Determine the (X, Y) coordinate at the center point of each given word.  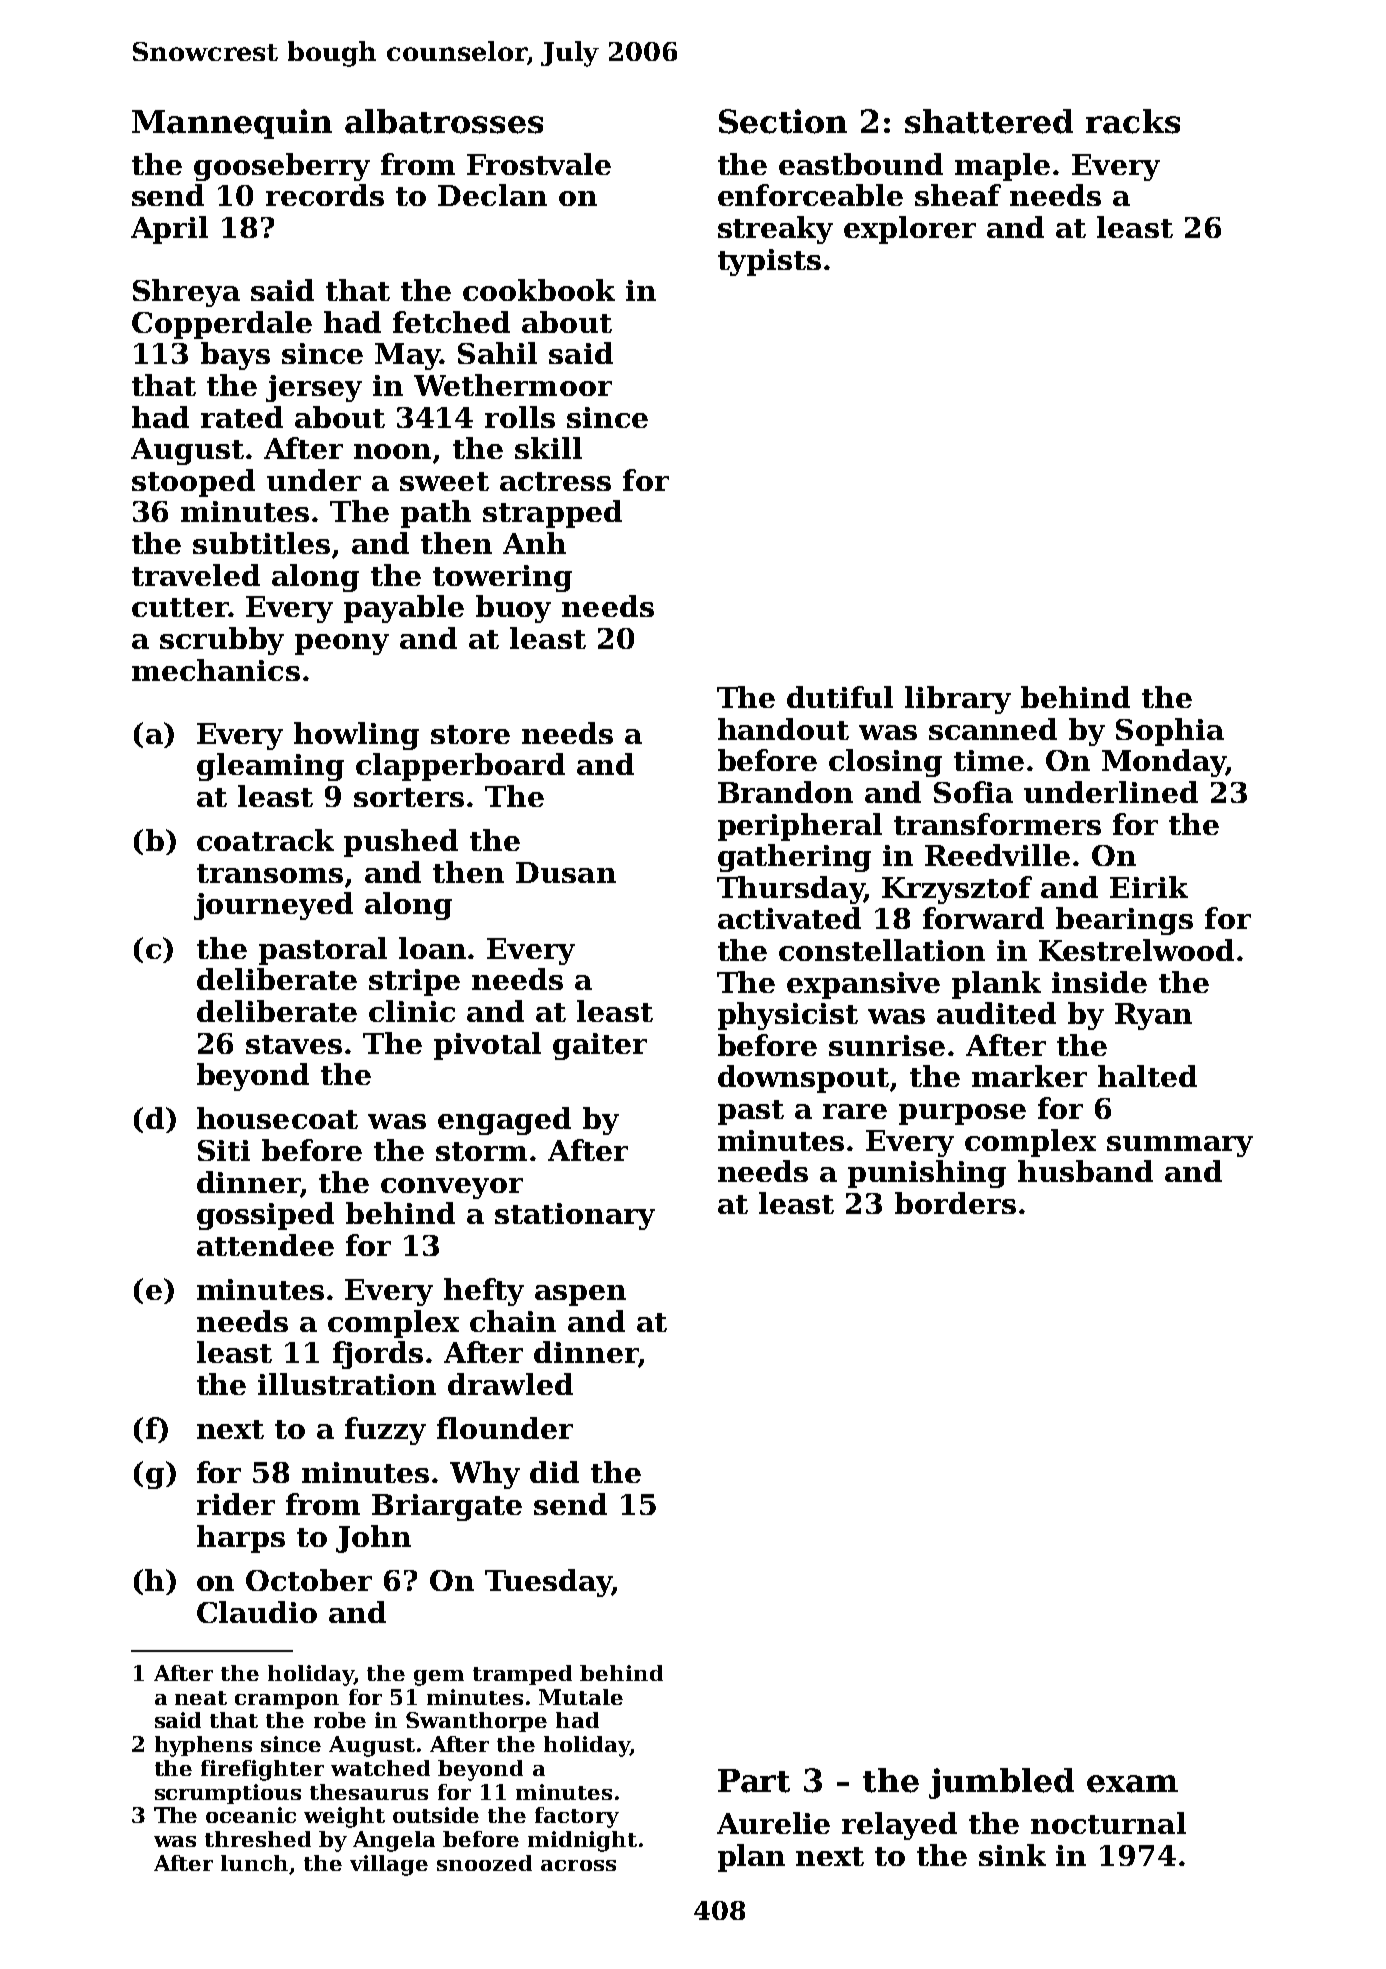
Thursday (790, 890)
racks (1133, 121)
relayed (899, 1826)
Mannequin (232, 124)
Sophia (1170, 732)
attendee (265, 1245)
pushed (401, 843)
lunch (254, 1863)
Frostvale (539, 164)
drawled (510, 1384)
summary (1180, 1146)
